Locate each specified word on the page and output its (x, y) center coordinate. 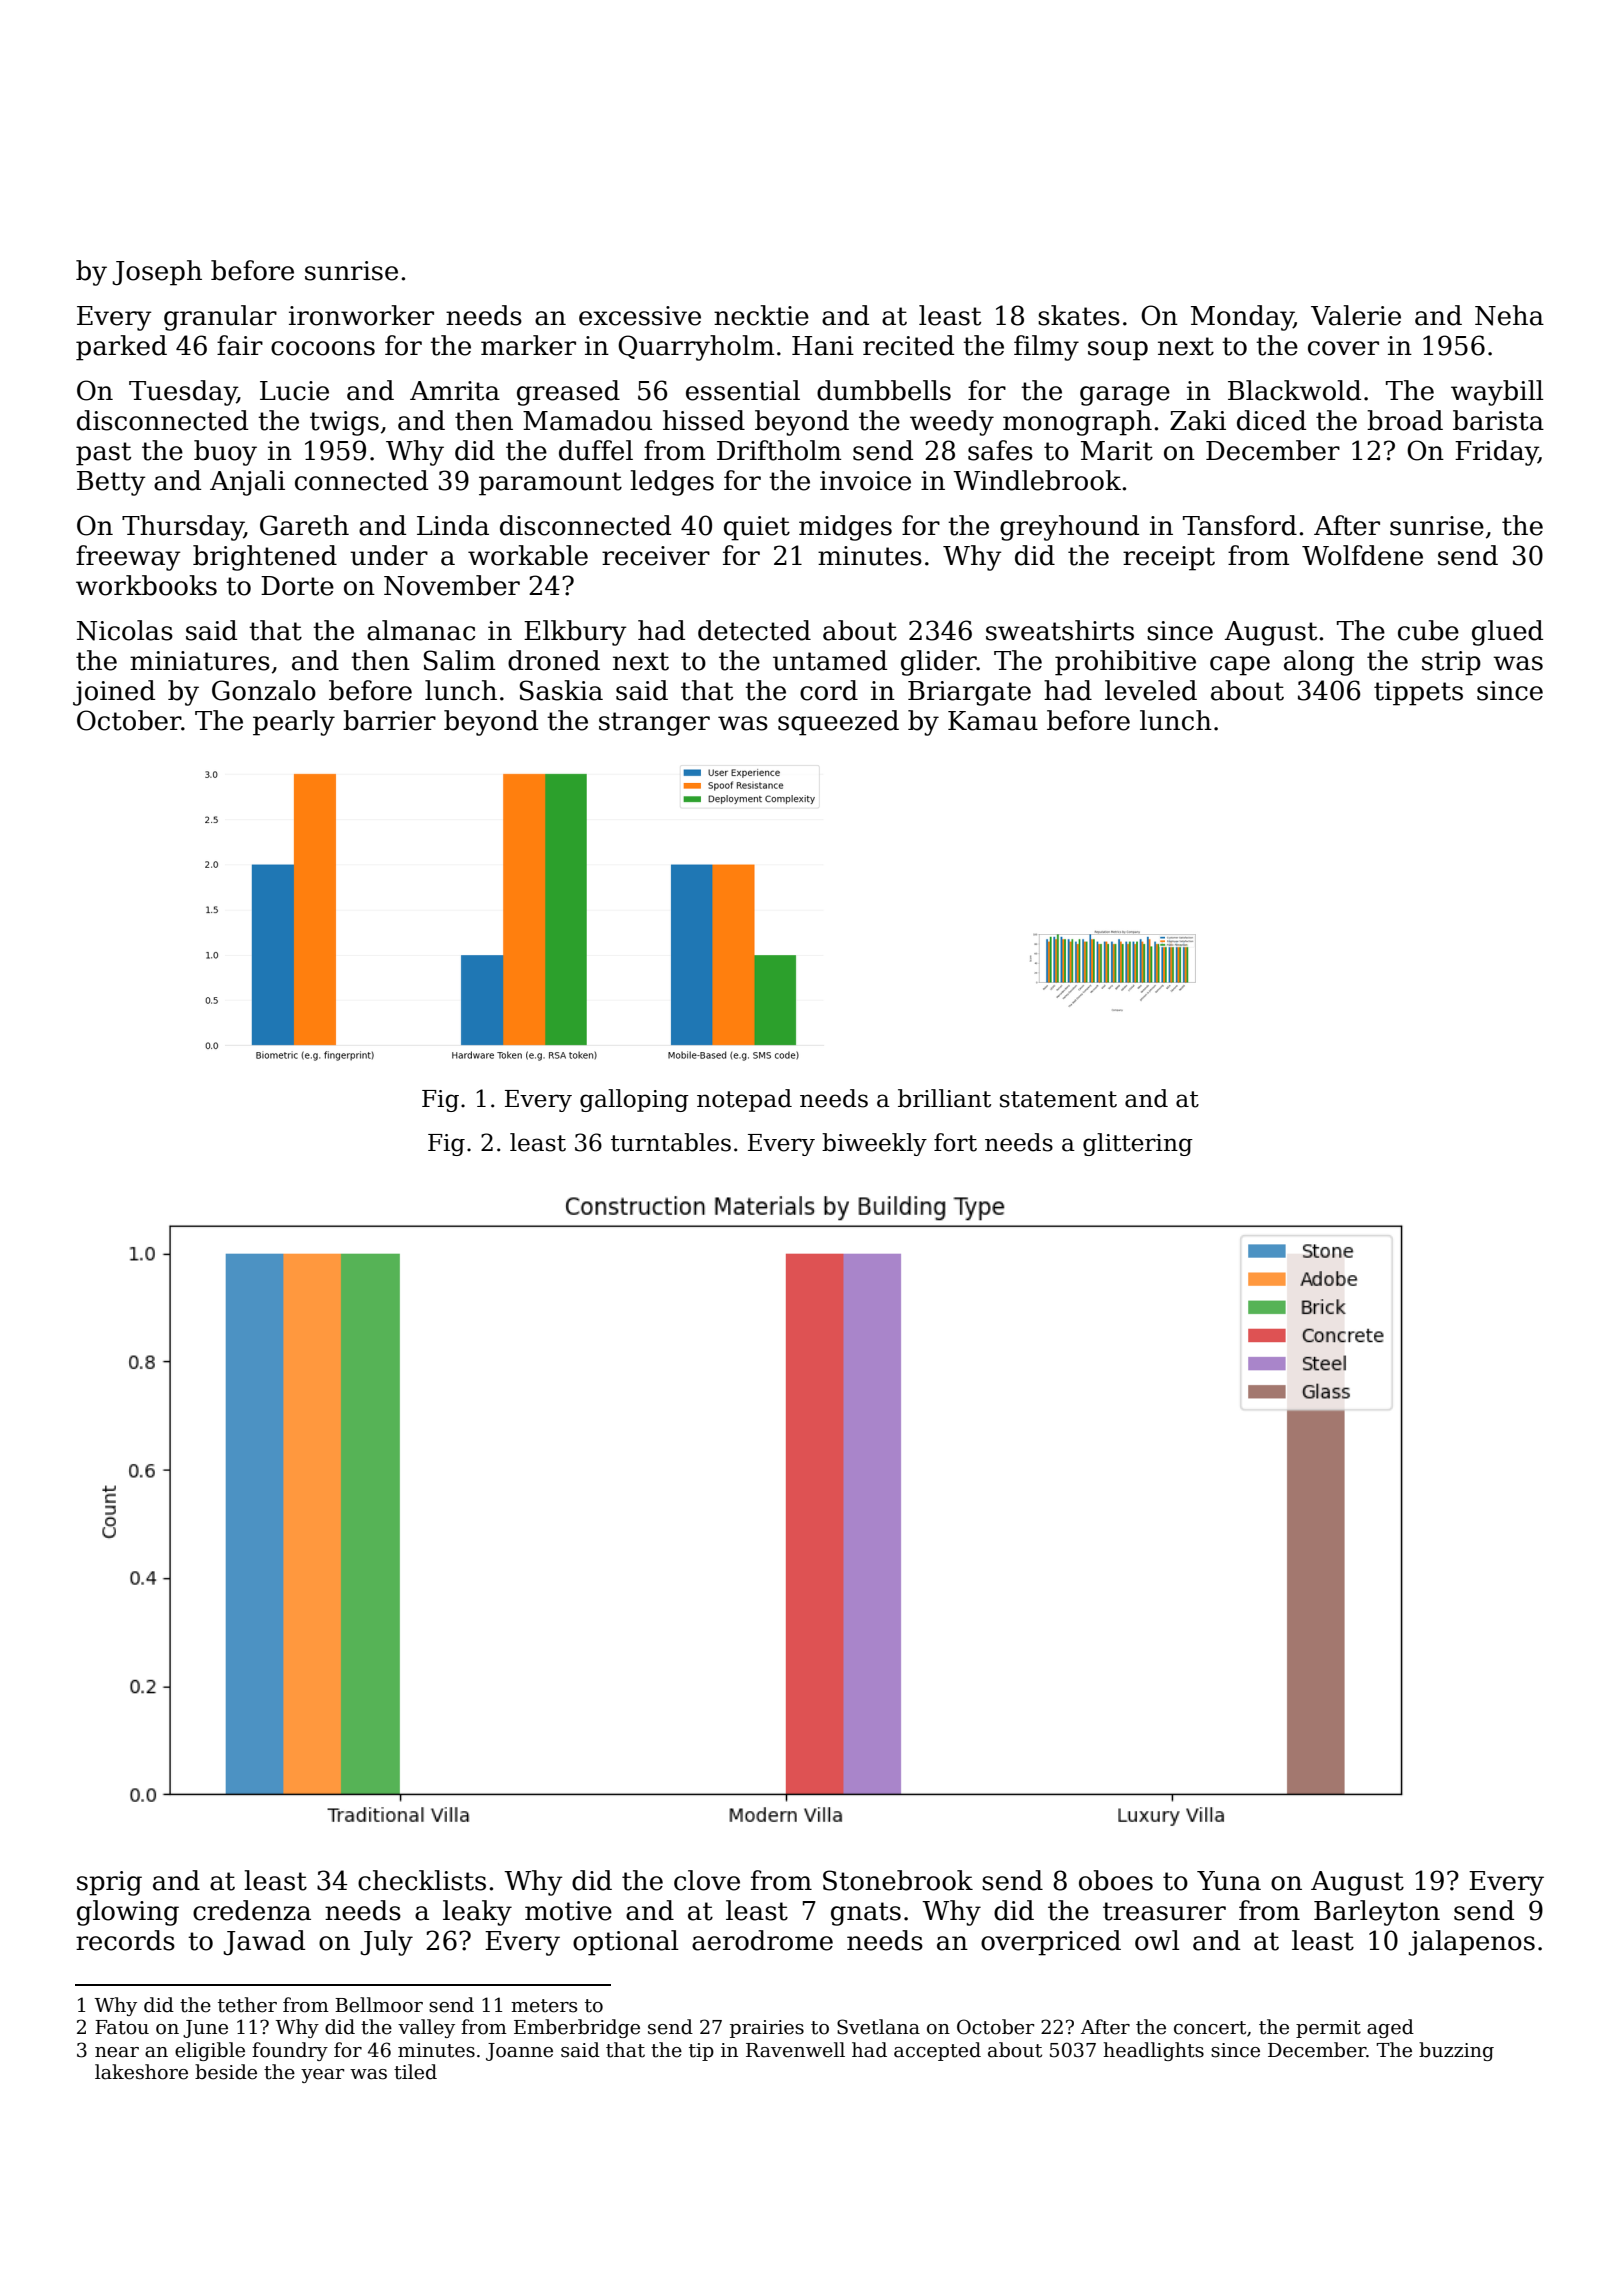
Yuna (1229, 1881)
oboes (1116, 1880)
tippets (1418, 693)
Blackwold (1294, 390)
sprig (109, 1883)
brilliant (944, 1098)
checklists (422, 1880)
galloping (634, 1100)
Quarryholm (696, 348)
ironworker (361, 315)
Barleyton (1377, 1913)
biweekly (874, 1144)
